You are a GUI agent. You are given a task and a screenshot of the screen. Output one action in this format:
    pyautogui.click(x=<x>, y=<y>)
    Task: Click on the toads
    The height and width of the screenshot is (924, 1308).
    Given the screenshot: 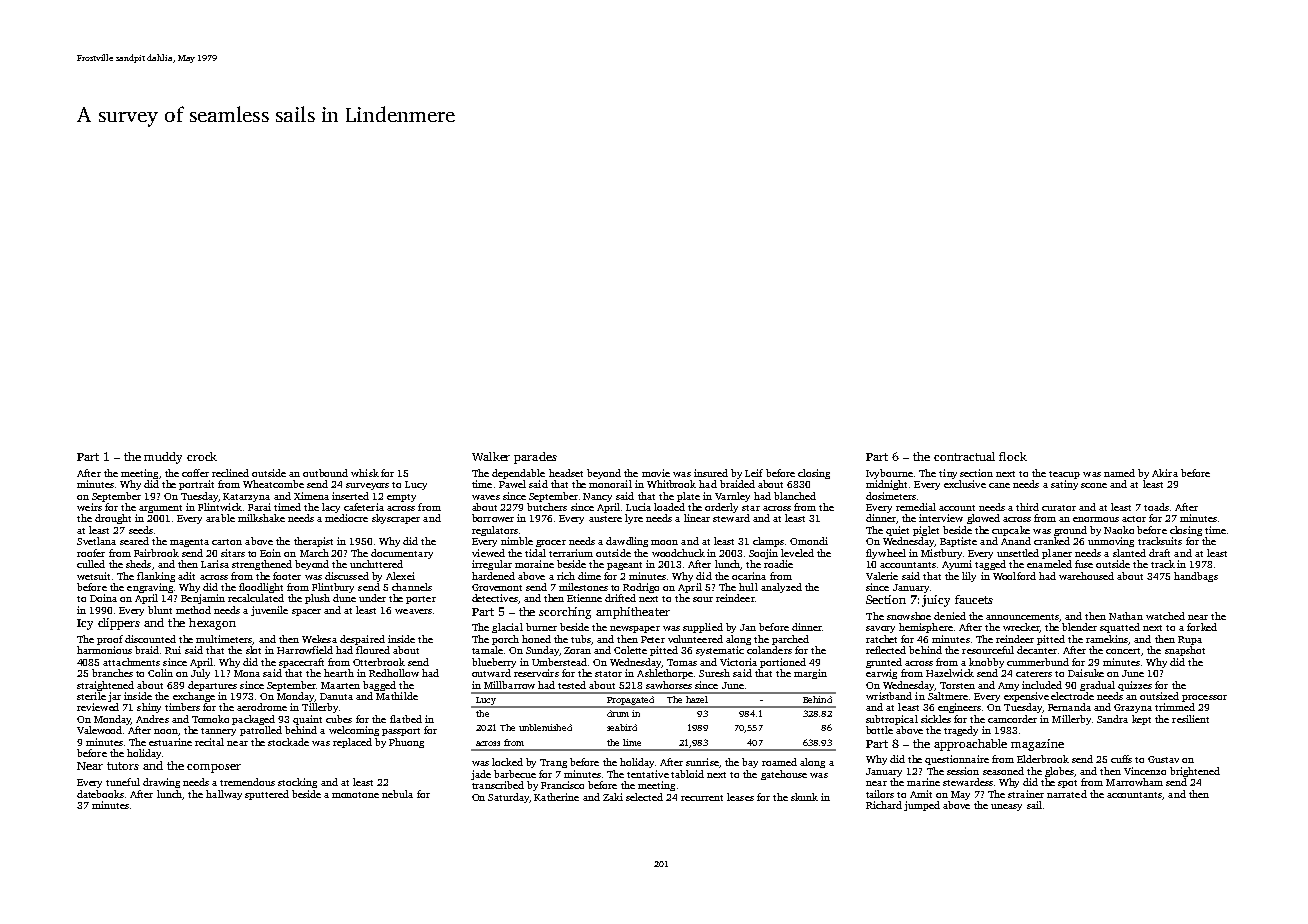 What is the action you would take?
    pyautogui.click(x=1156, y=507)
